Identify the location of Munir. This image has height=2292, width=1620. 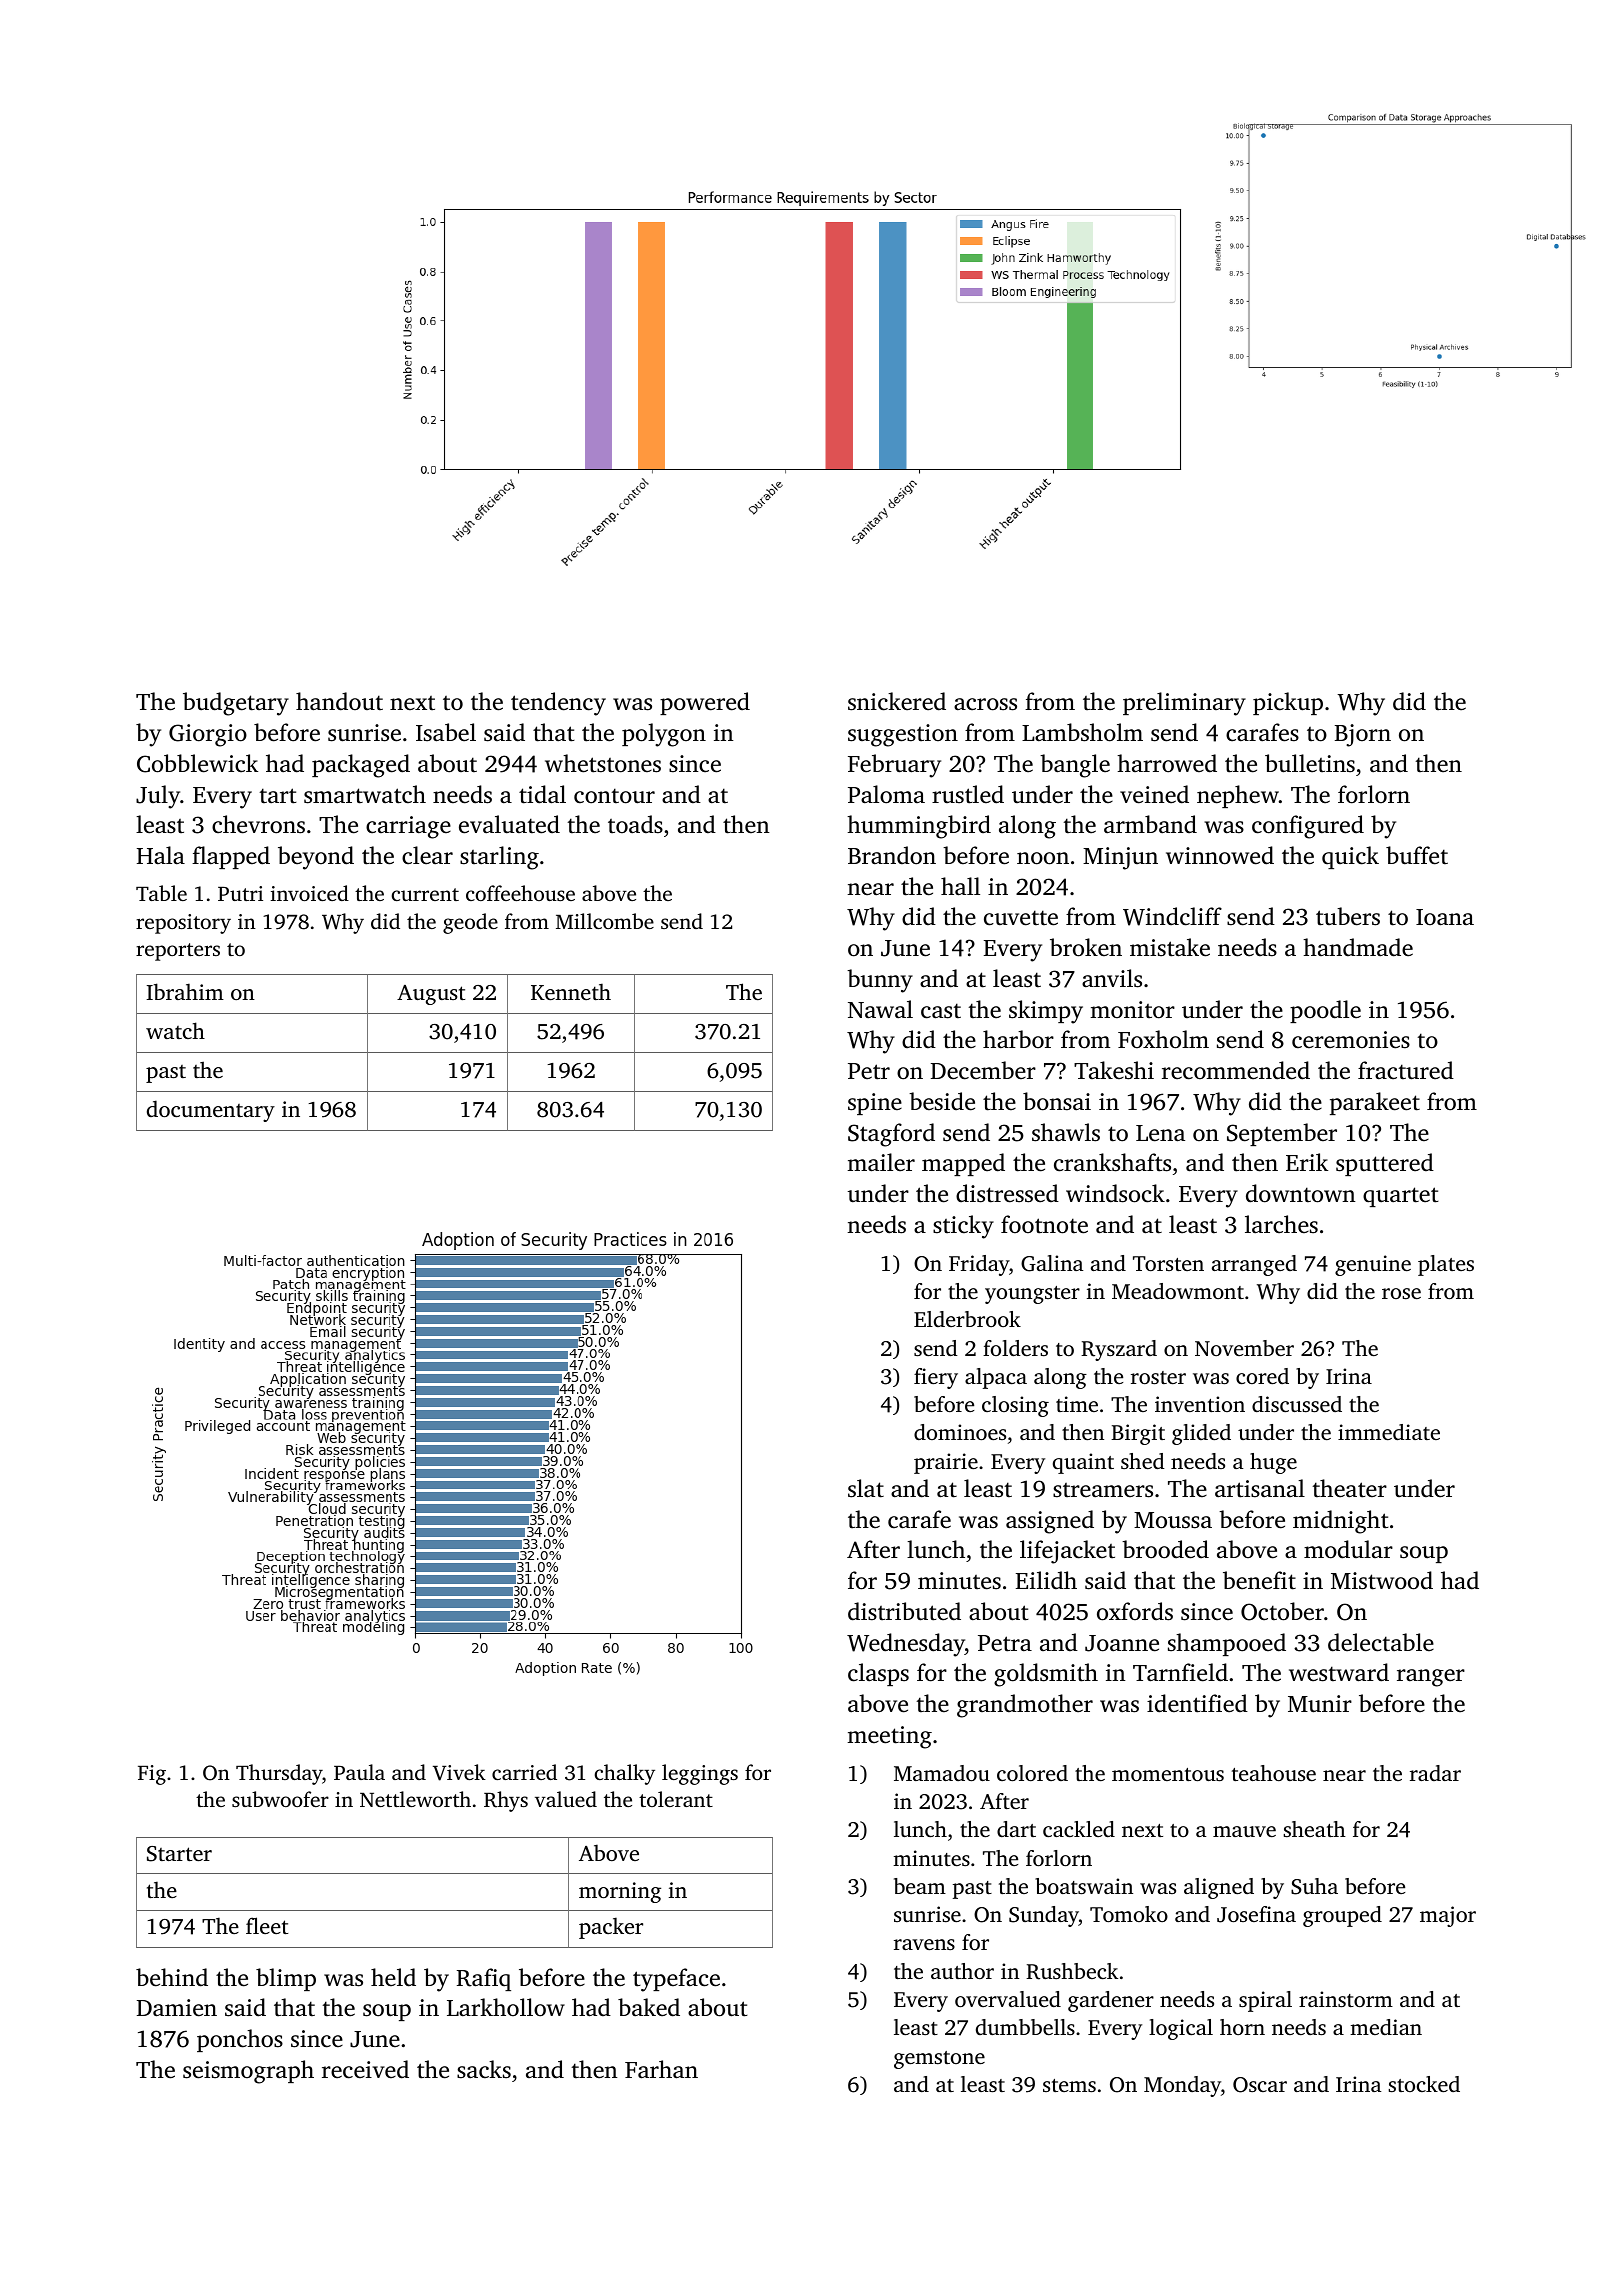
(1320, 1704).
